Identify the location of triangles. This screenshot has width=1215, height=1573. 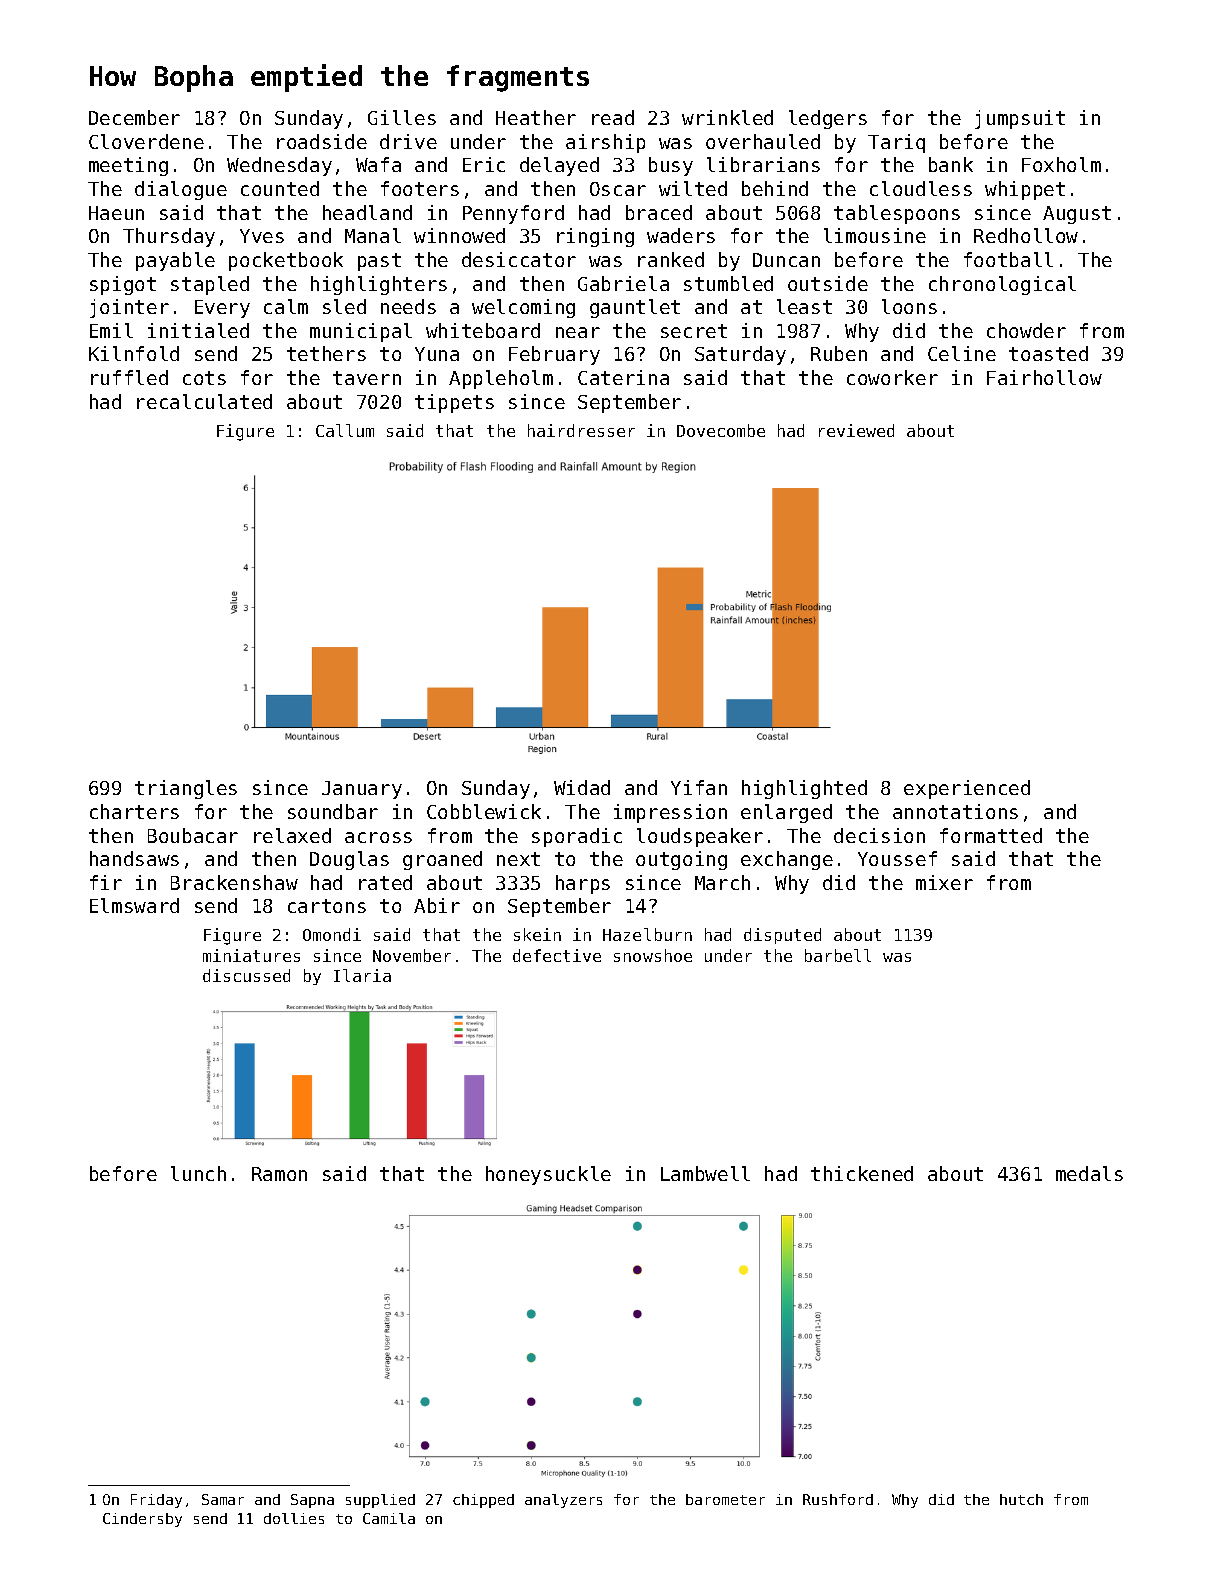
(186, 789).
